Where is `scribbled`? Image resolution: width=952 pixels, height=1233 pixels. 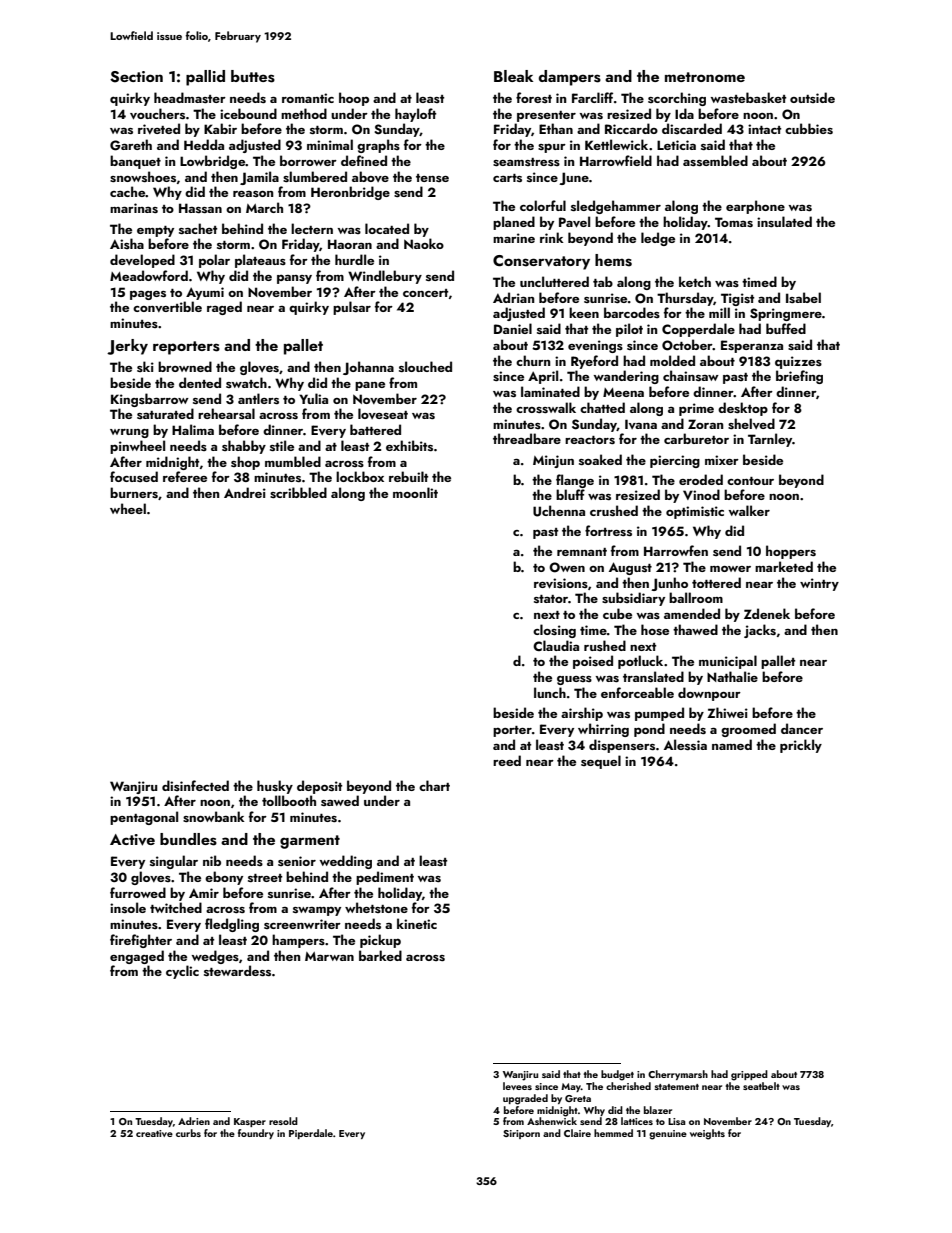 scribbled is located at coordinates (298, 492).
